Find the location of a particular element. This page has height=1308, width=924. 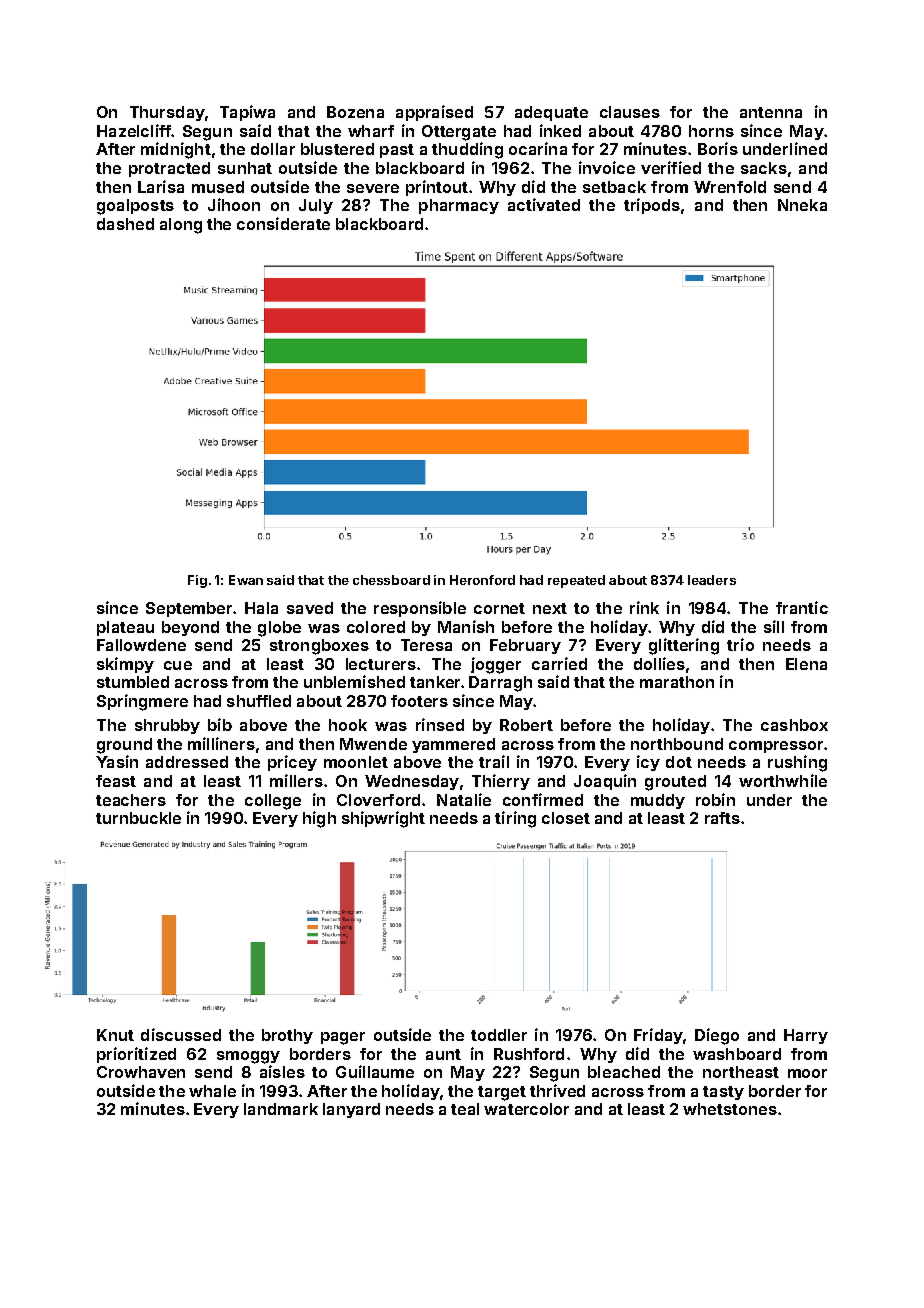

appraised is located at coordinates (434, 113).
